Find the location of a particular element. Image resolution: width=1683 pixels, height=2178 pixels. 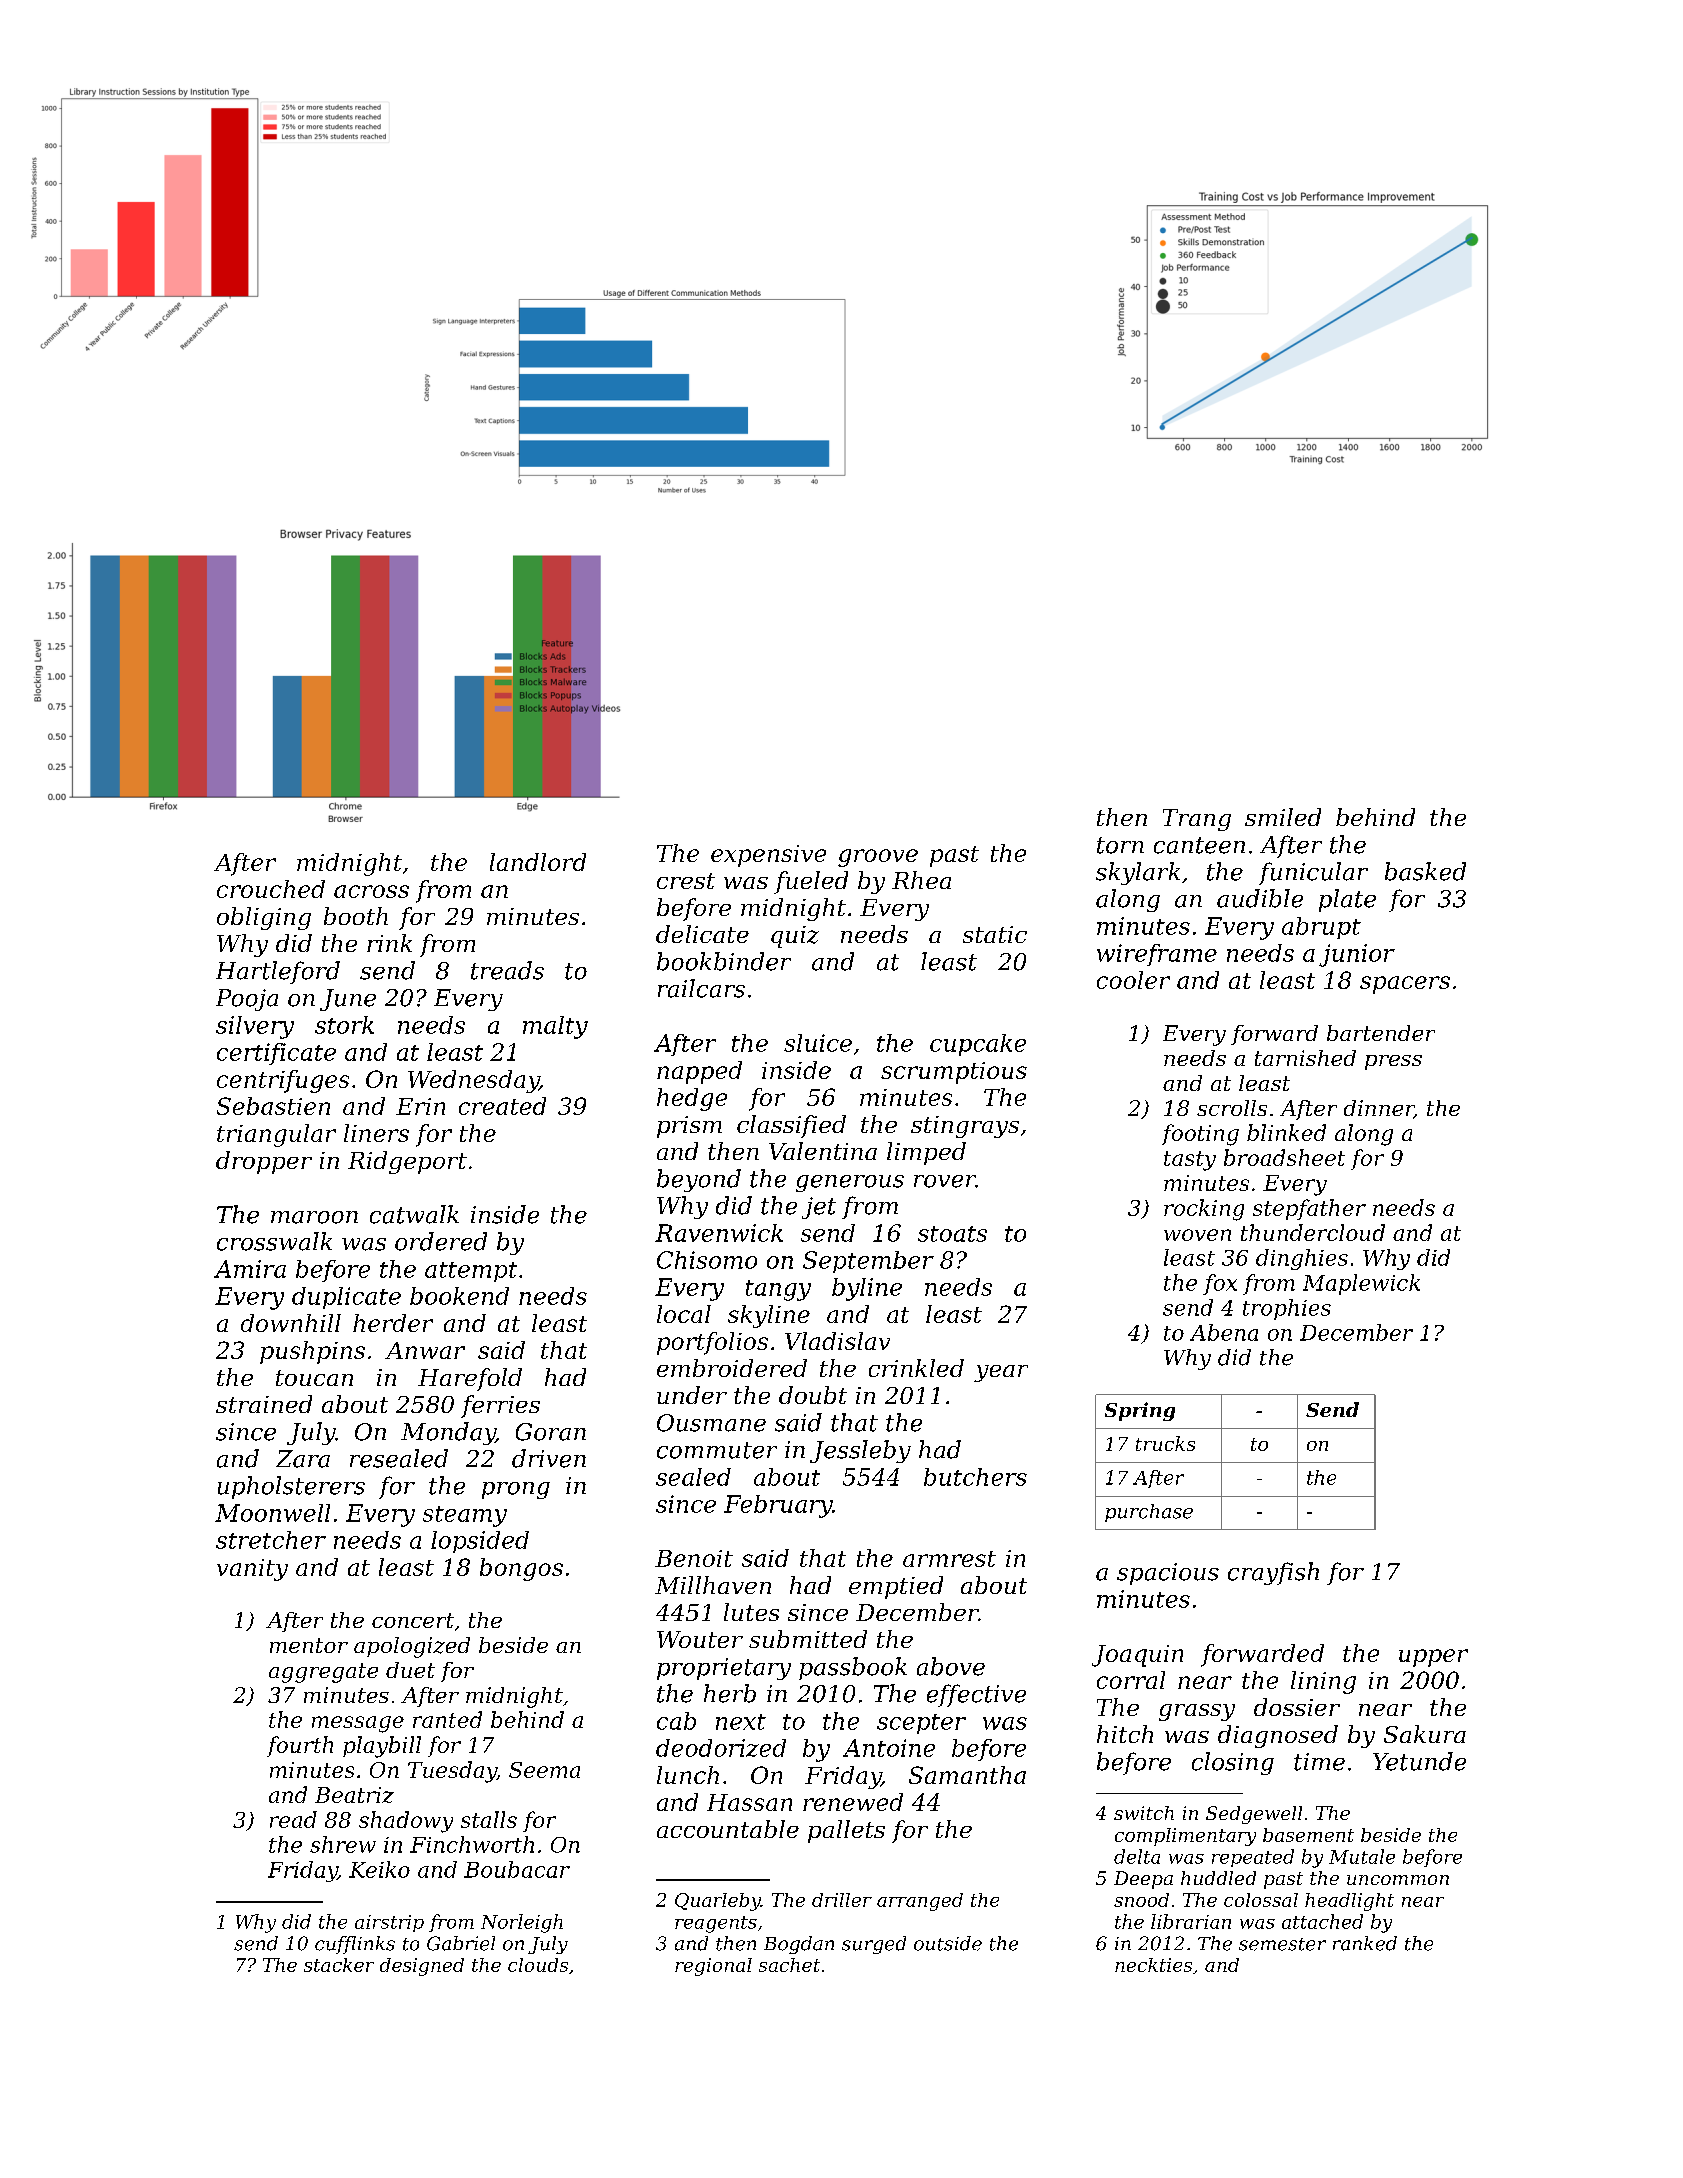

Keiko is located at coordinates (379, 1869).
